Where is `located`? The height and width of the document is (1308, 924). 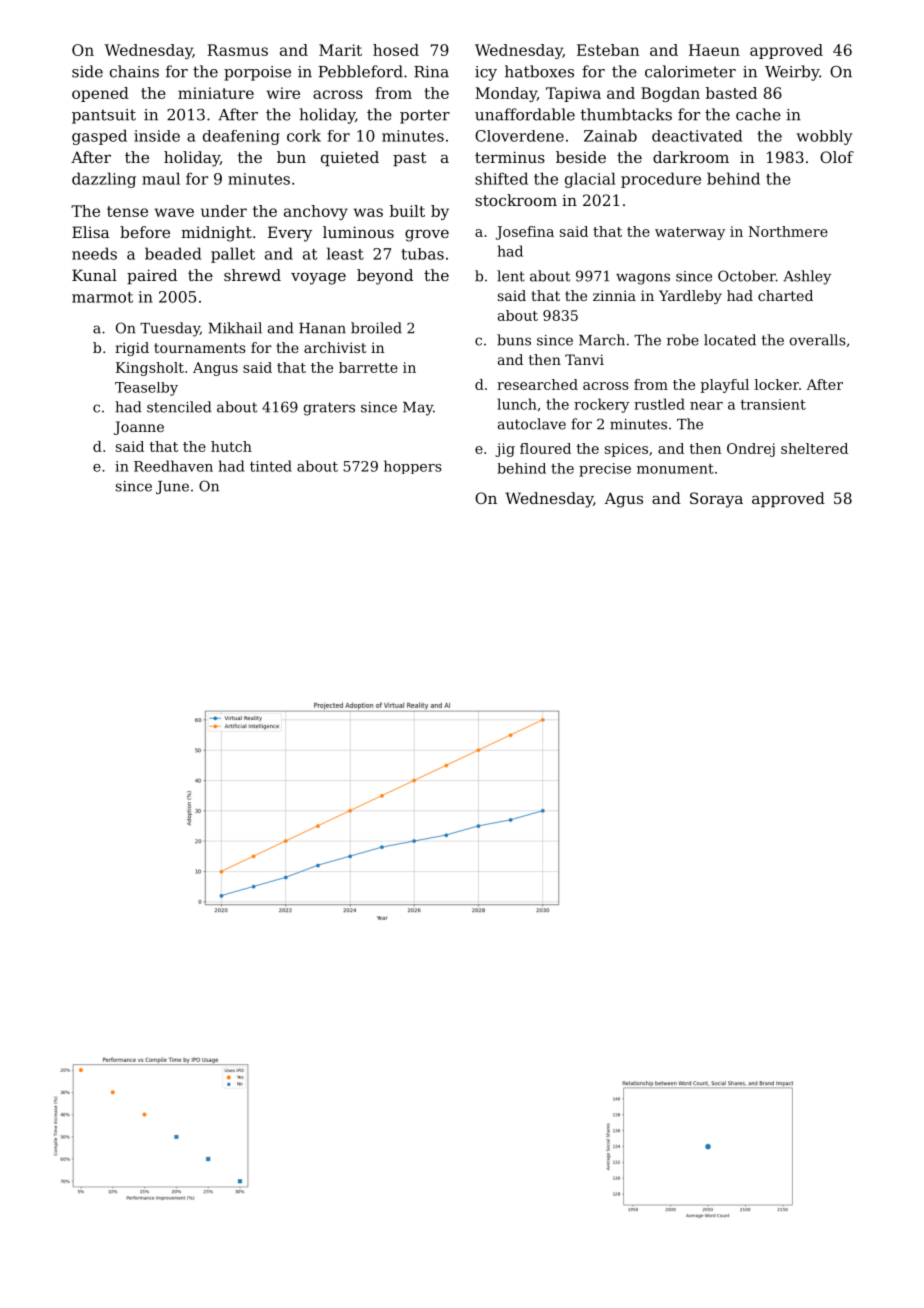
located is located at coordinates (730, 340).
